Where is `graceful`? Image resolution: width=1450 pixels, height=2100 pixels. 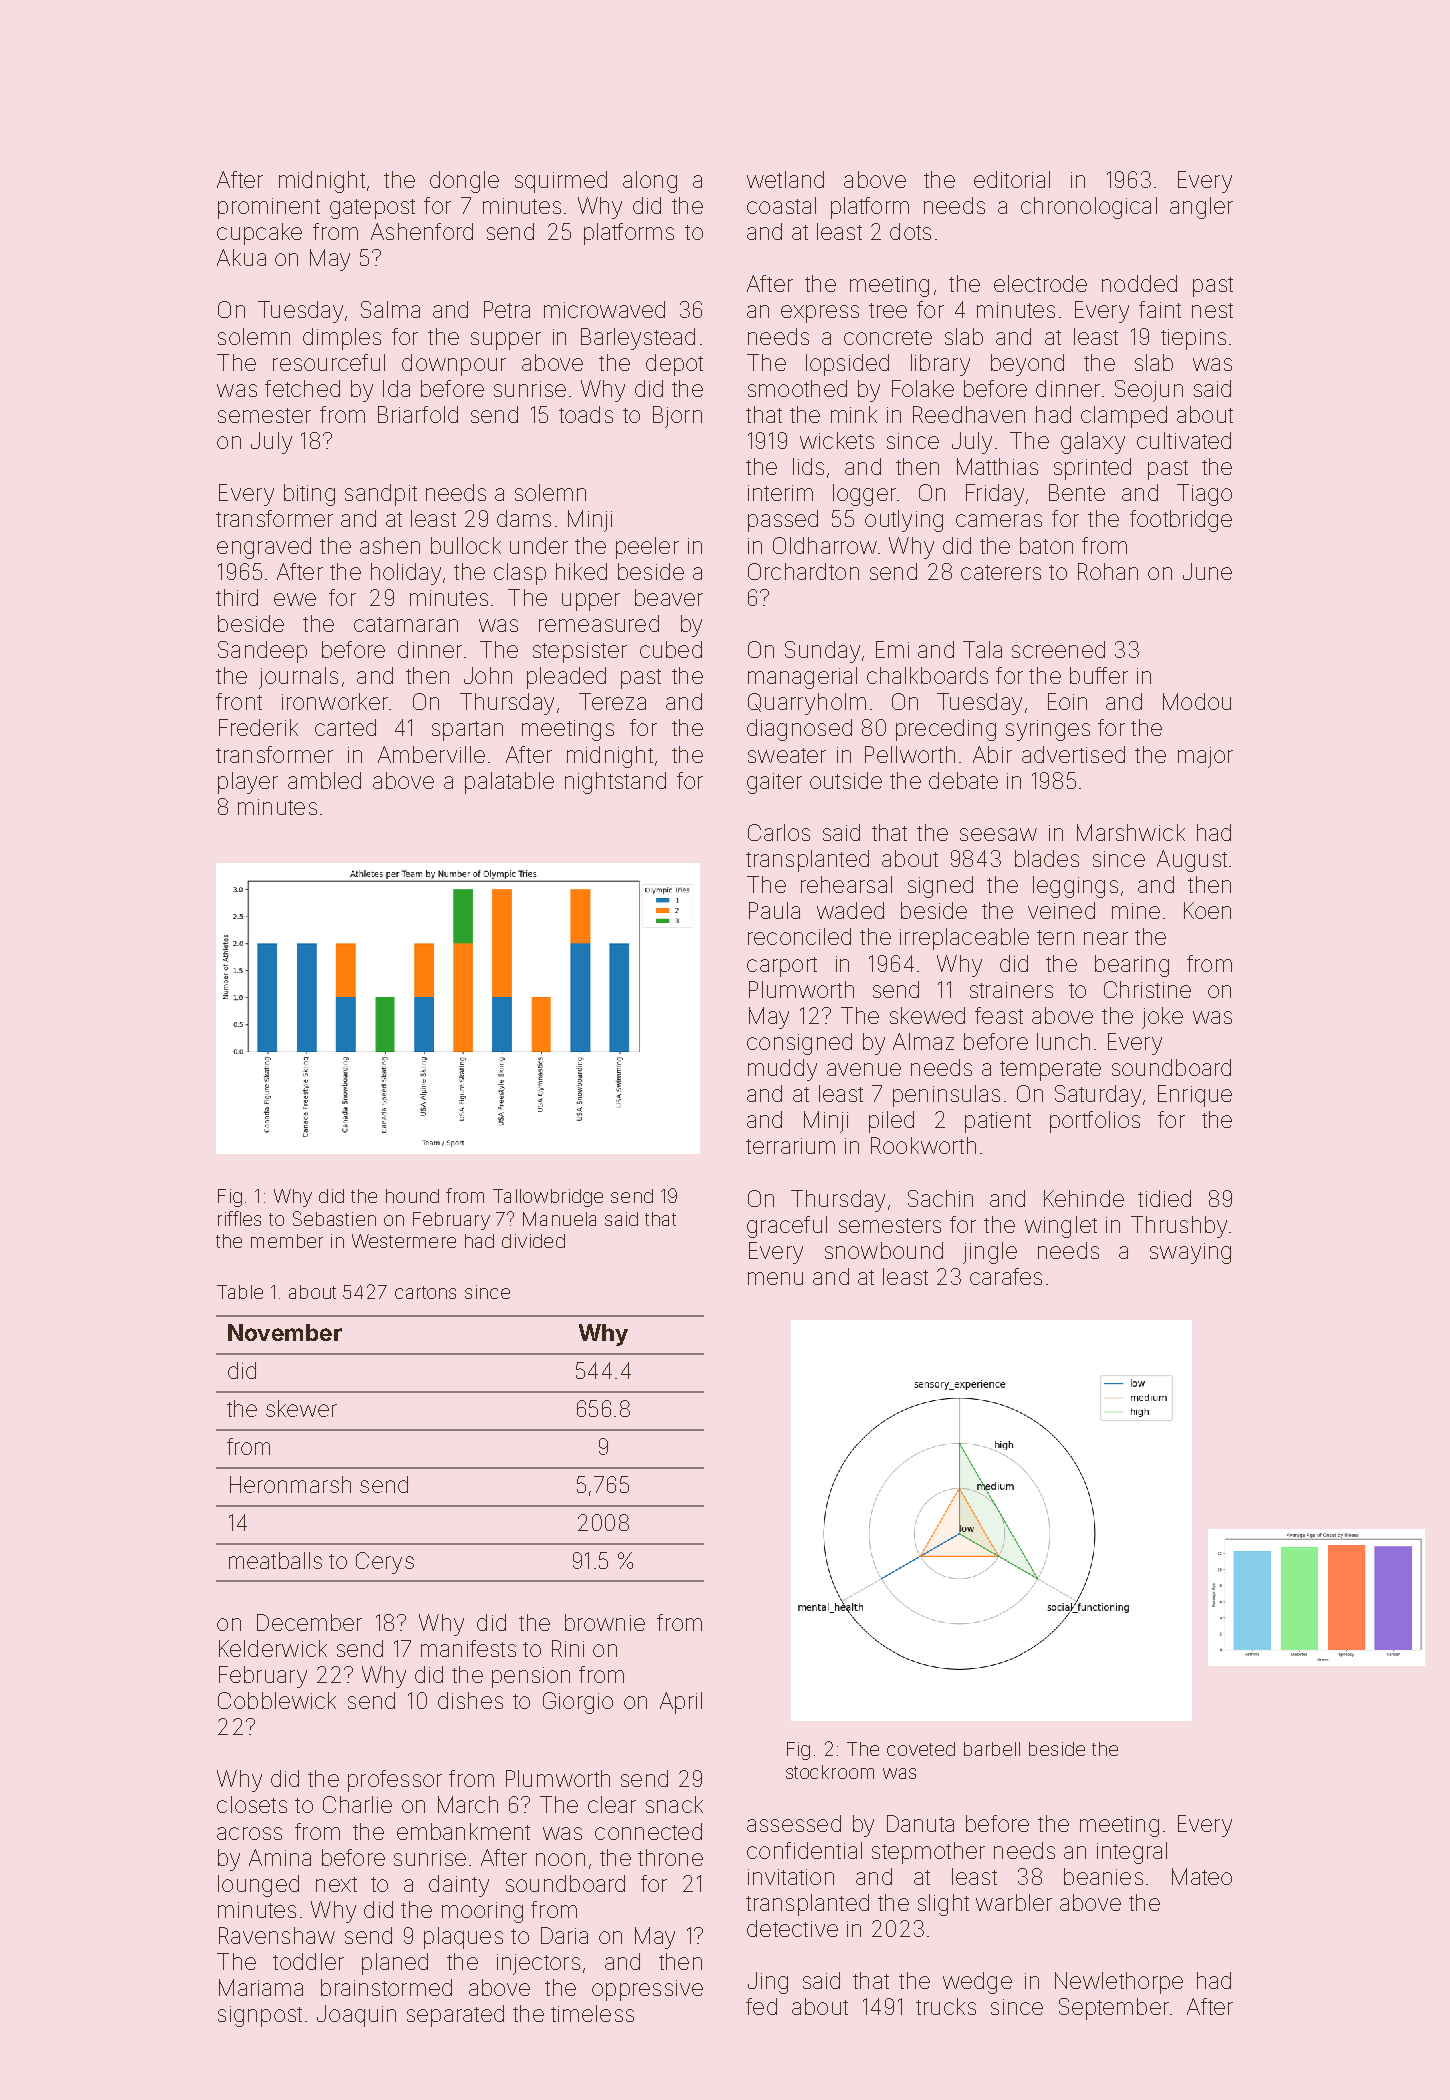 graceful is located at coordinates (787, 1227).
